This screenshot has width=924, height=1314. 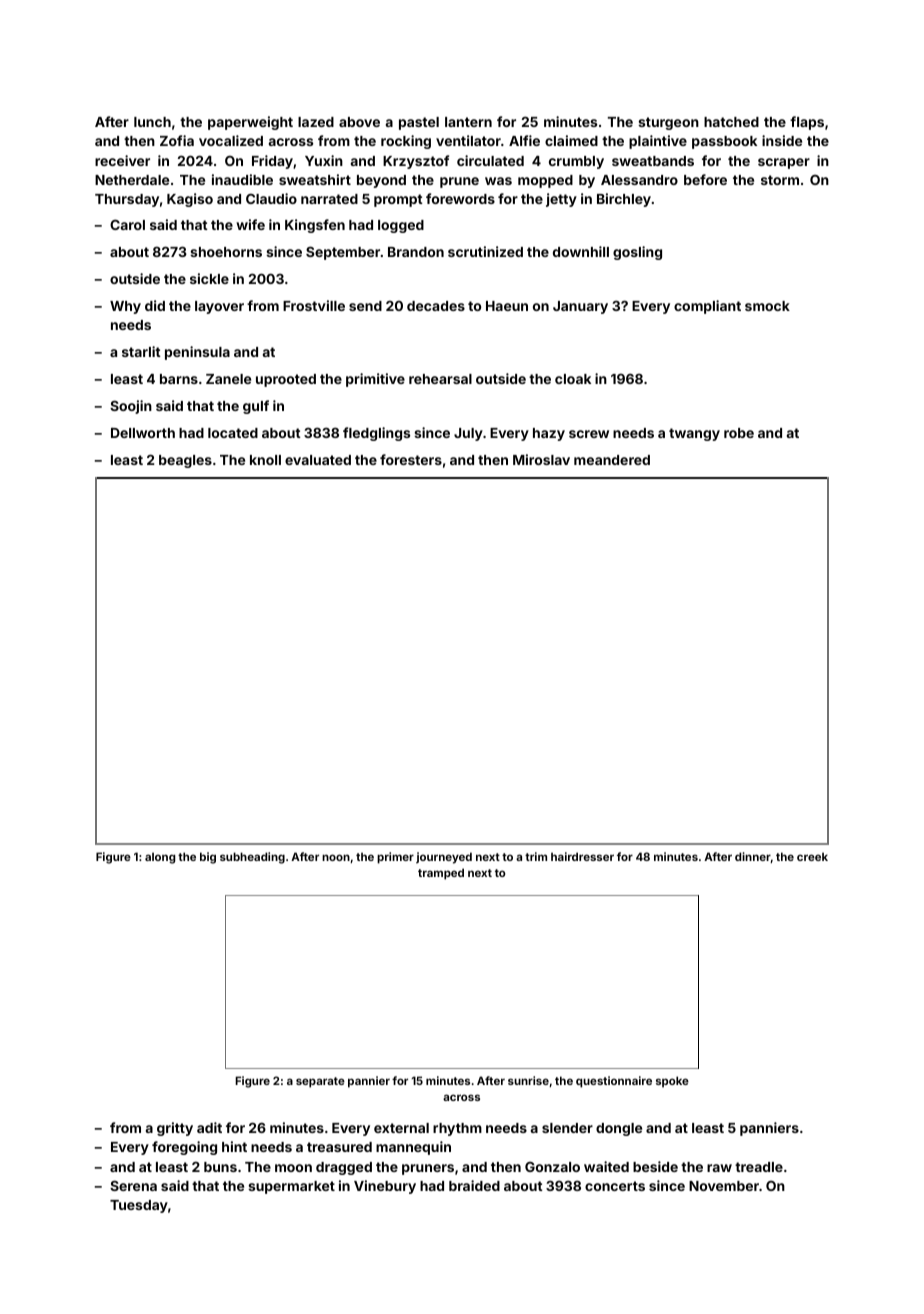 I want to click on lazed, so click(x=316, y=122).
